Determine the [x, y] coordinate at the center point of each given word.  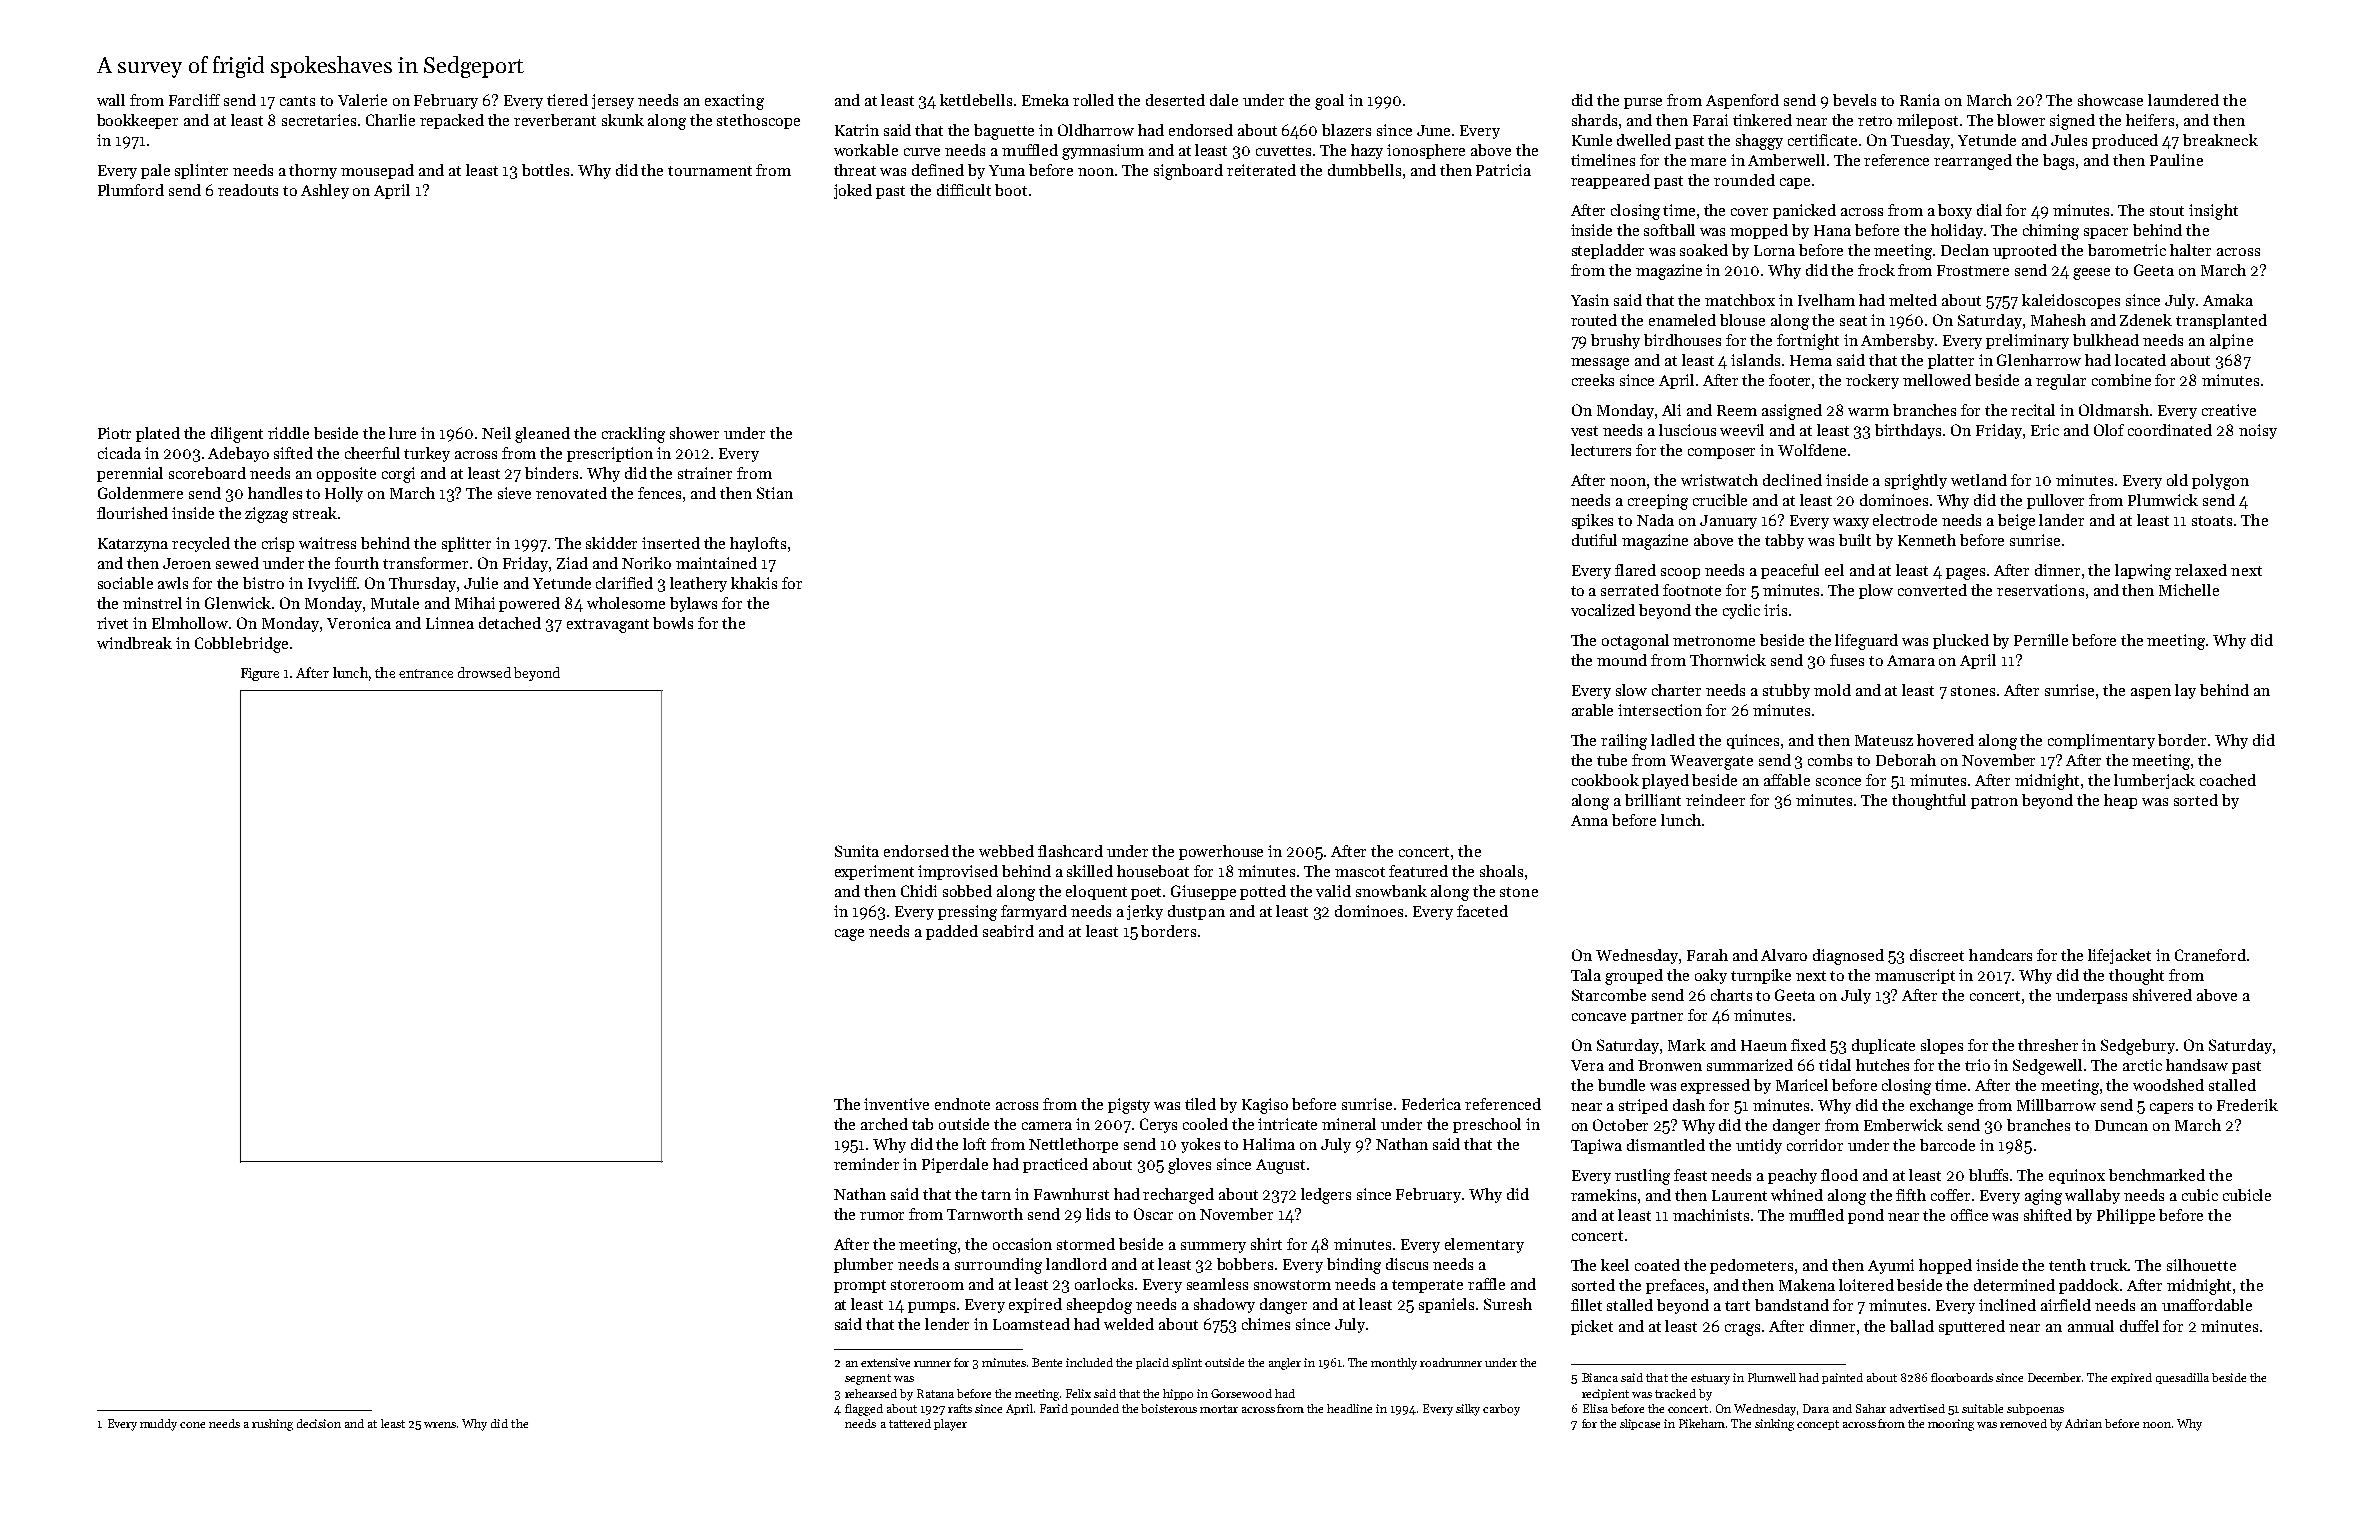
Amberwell [1786, 160]
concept [1818, 1425]
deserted [1175, 100]
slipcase [1640, 1424]
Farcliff [194, 100]
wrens [440, 1425]
